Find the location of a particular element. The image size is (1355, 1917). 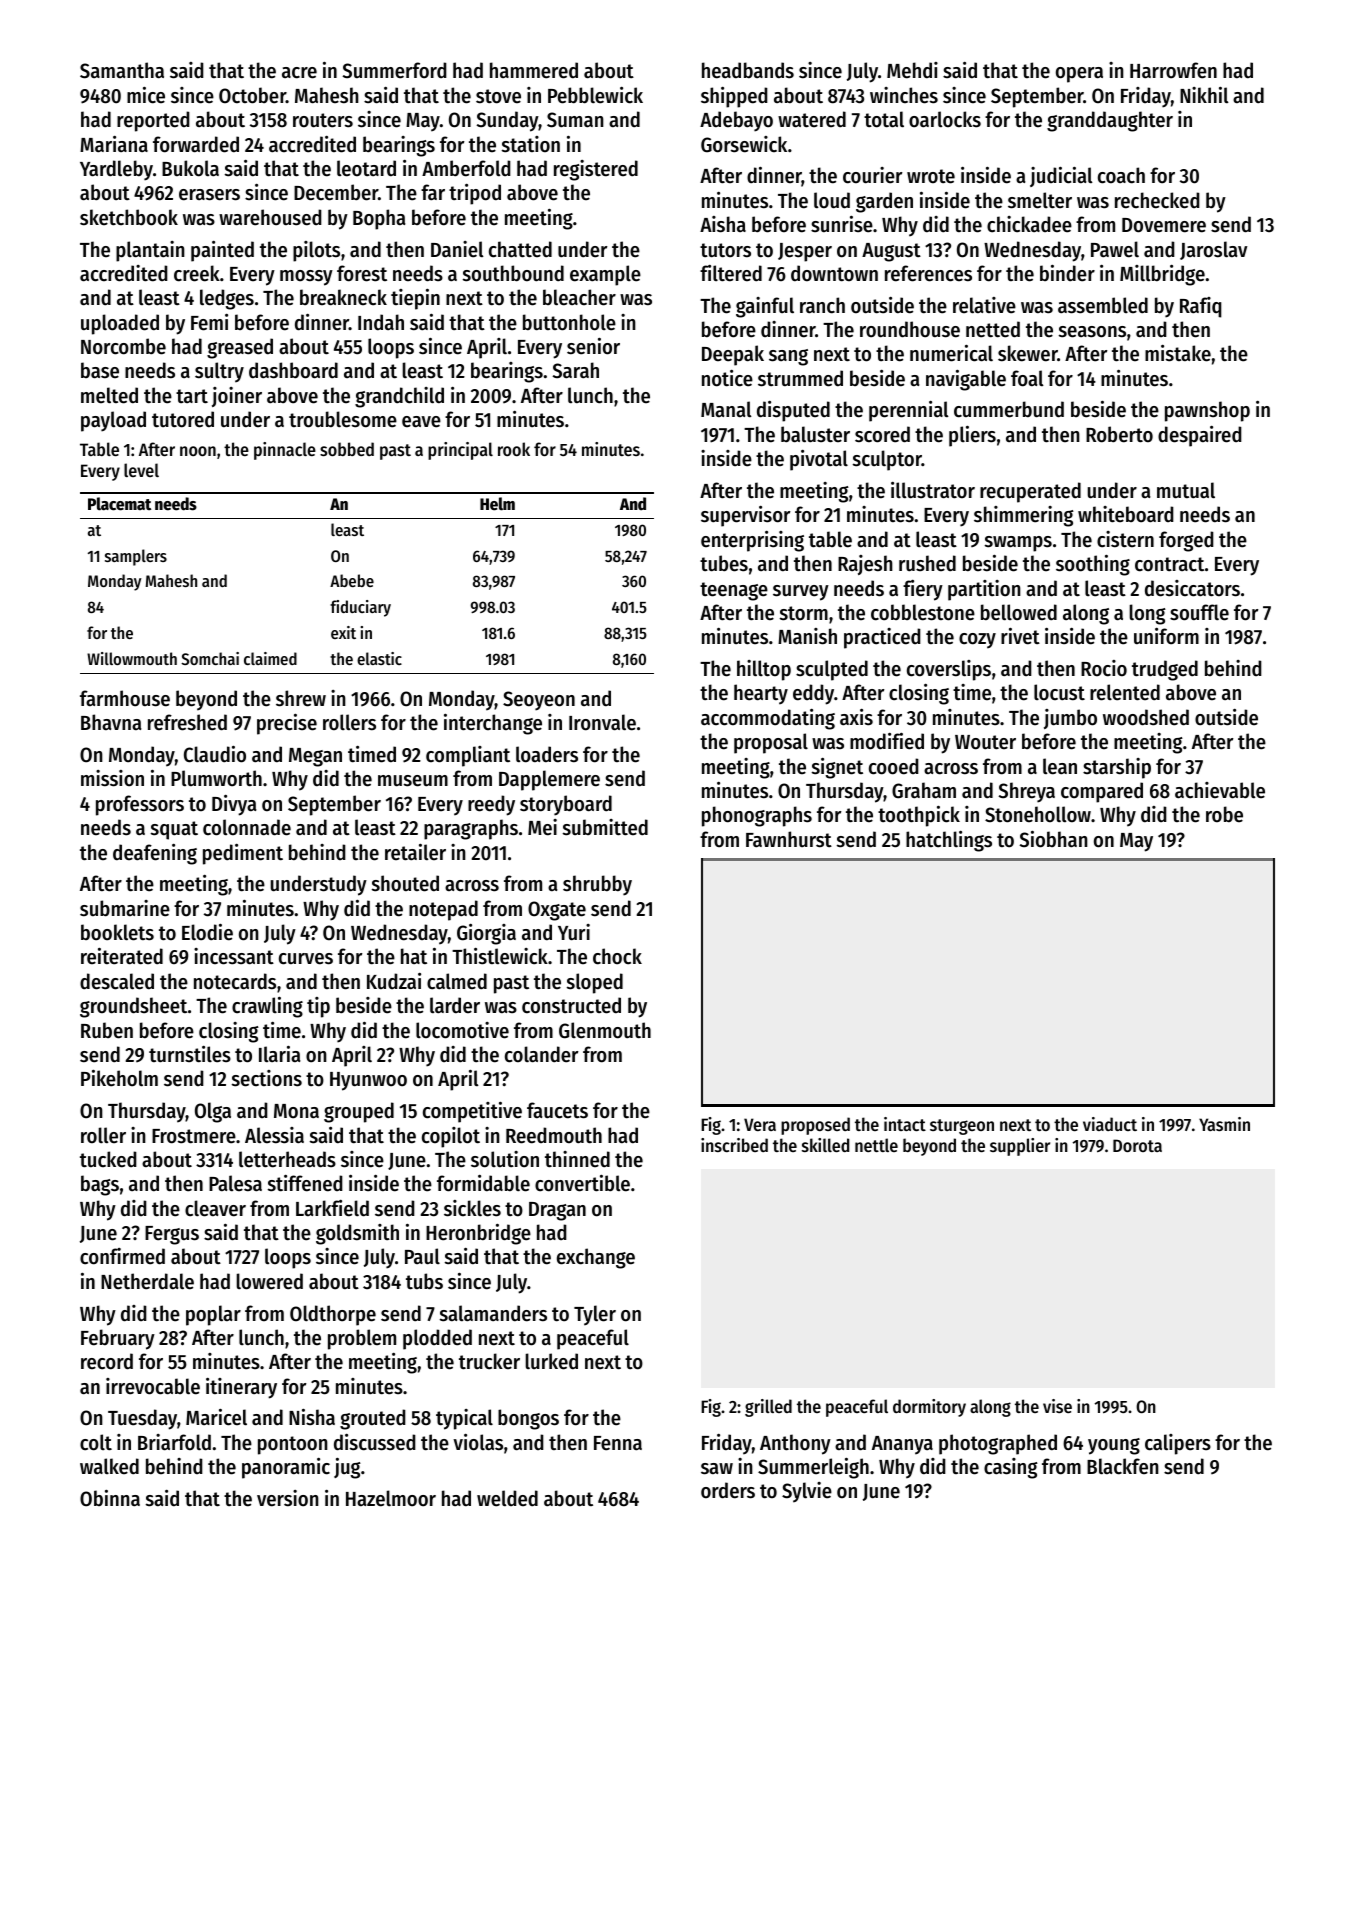

uniform is located at coordinates (1166, 636).
